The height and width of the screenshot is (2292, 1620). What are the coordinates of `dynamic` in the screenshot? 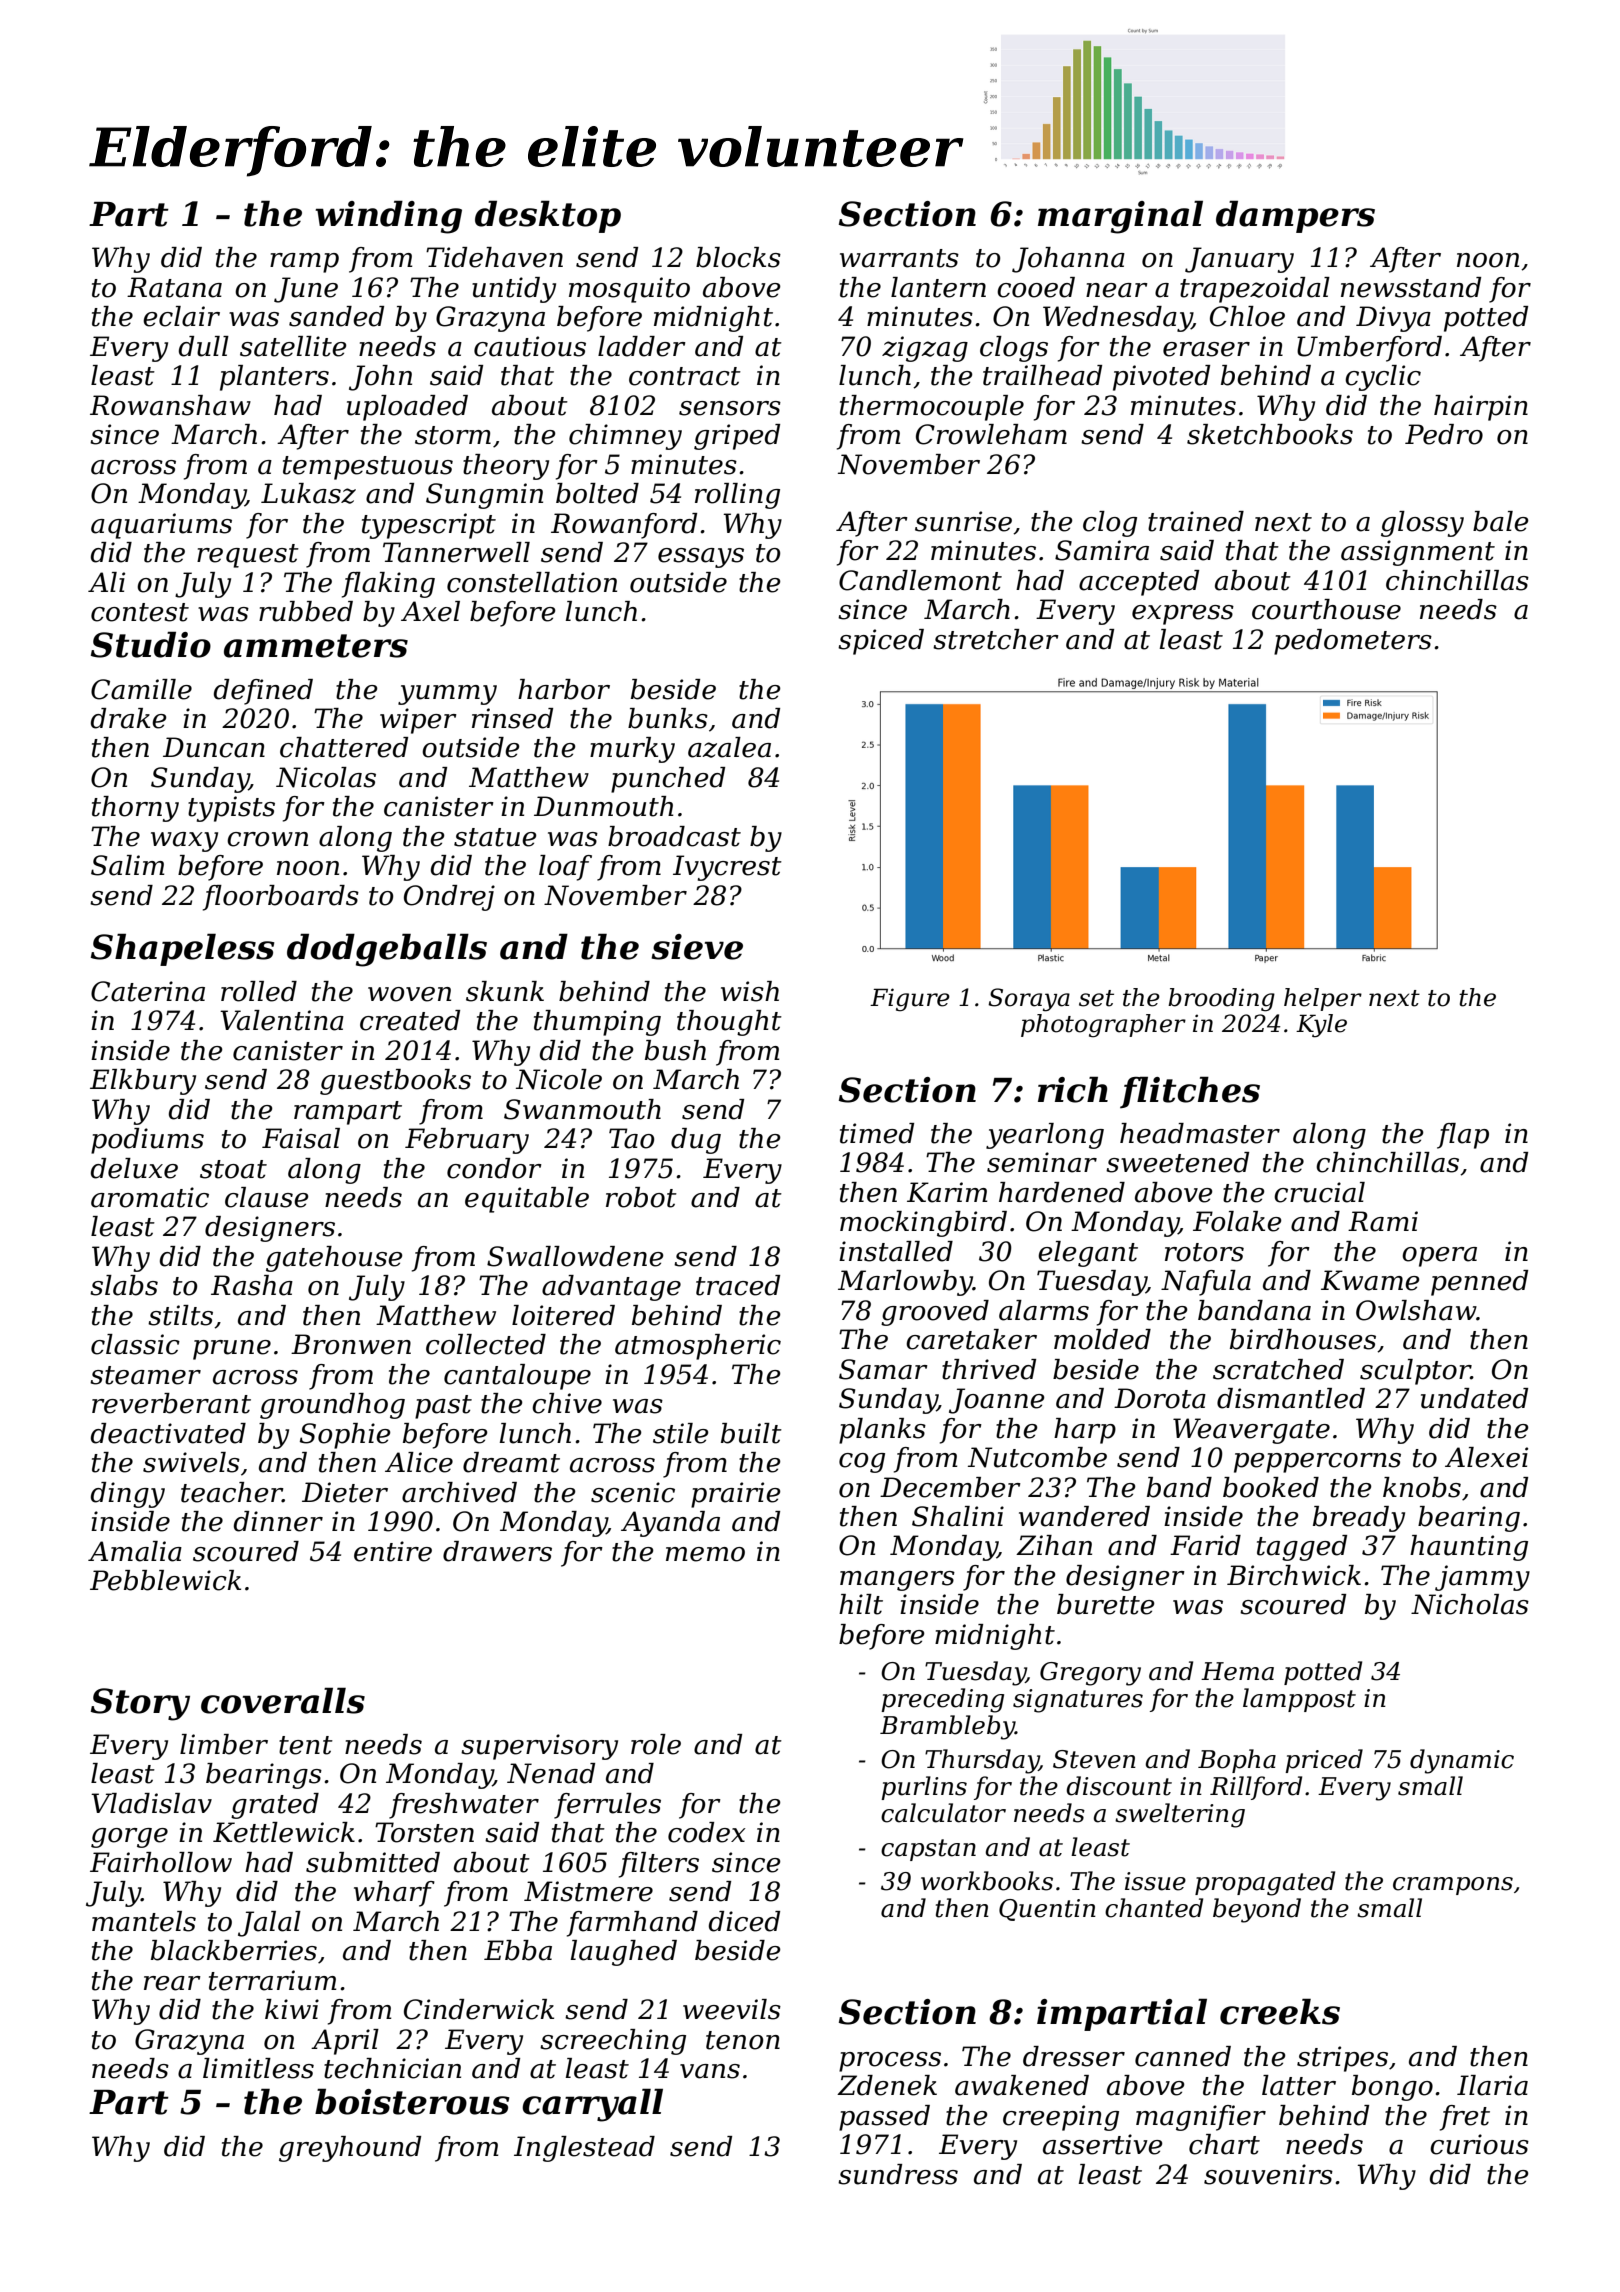 It's located at (1462, 1761).
